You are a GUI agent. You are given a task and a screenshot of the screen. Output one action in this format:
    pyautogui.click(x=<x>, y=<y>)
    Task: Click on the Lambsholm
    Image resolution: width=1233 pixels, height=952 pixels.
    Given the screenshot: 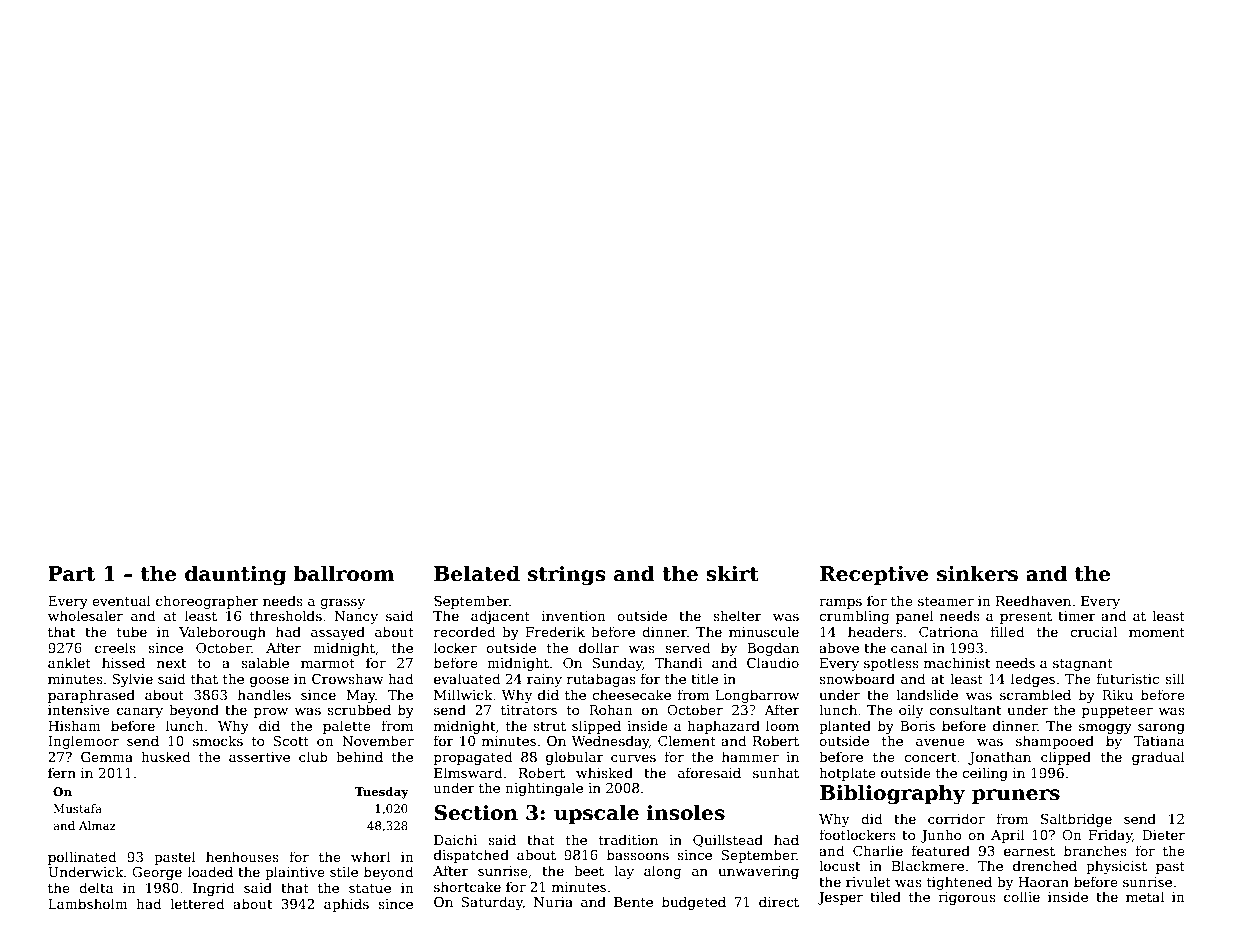 What is the action you would take?
    pyautogui.click(x=88, y=903)
